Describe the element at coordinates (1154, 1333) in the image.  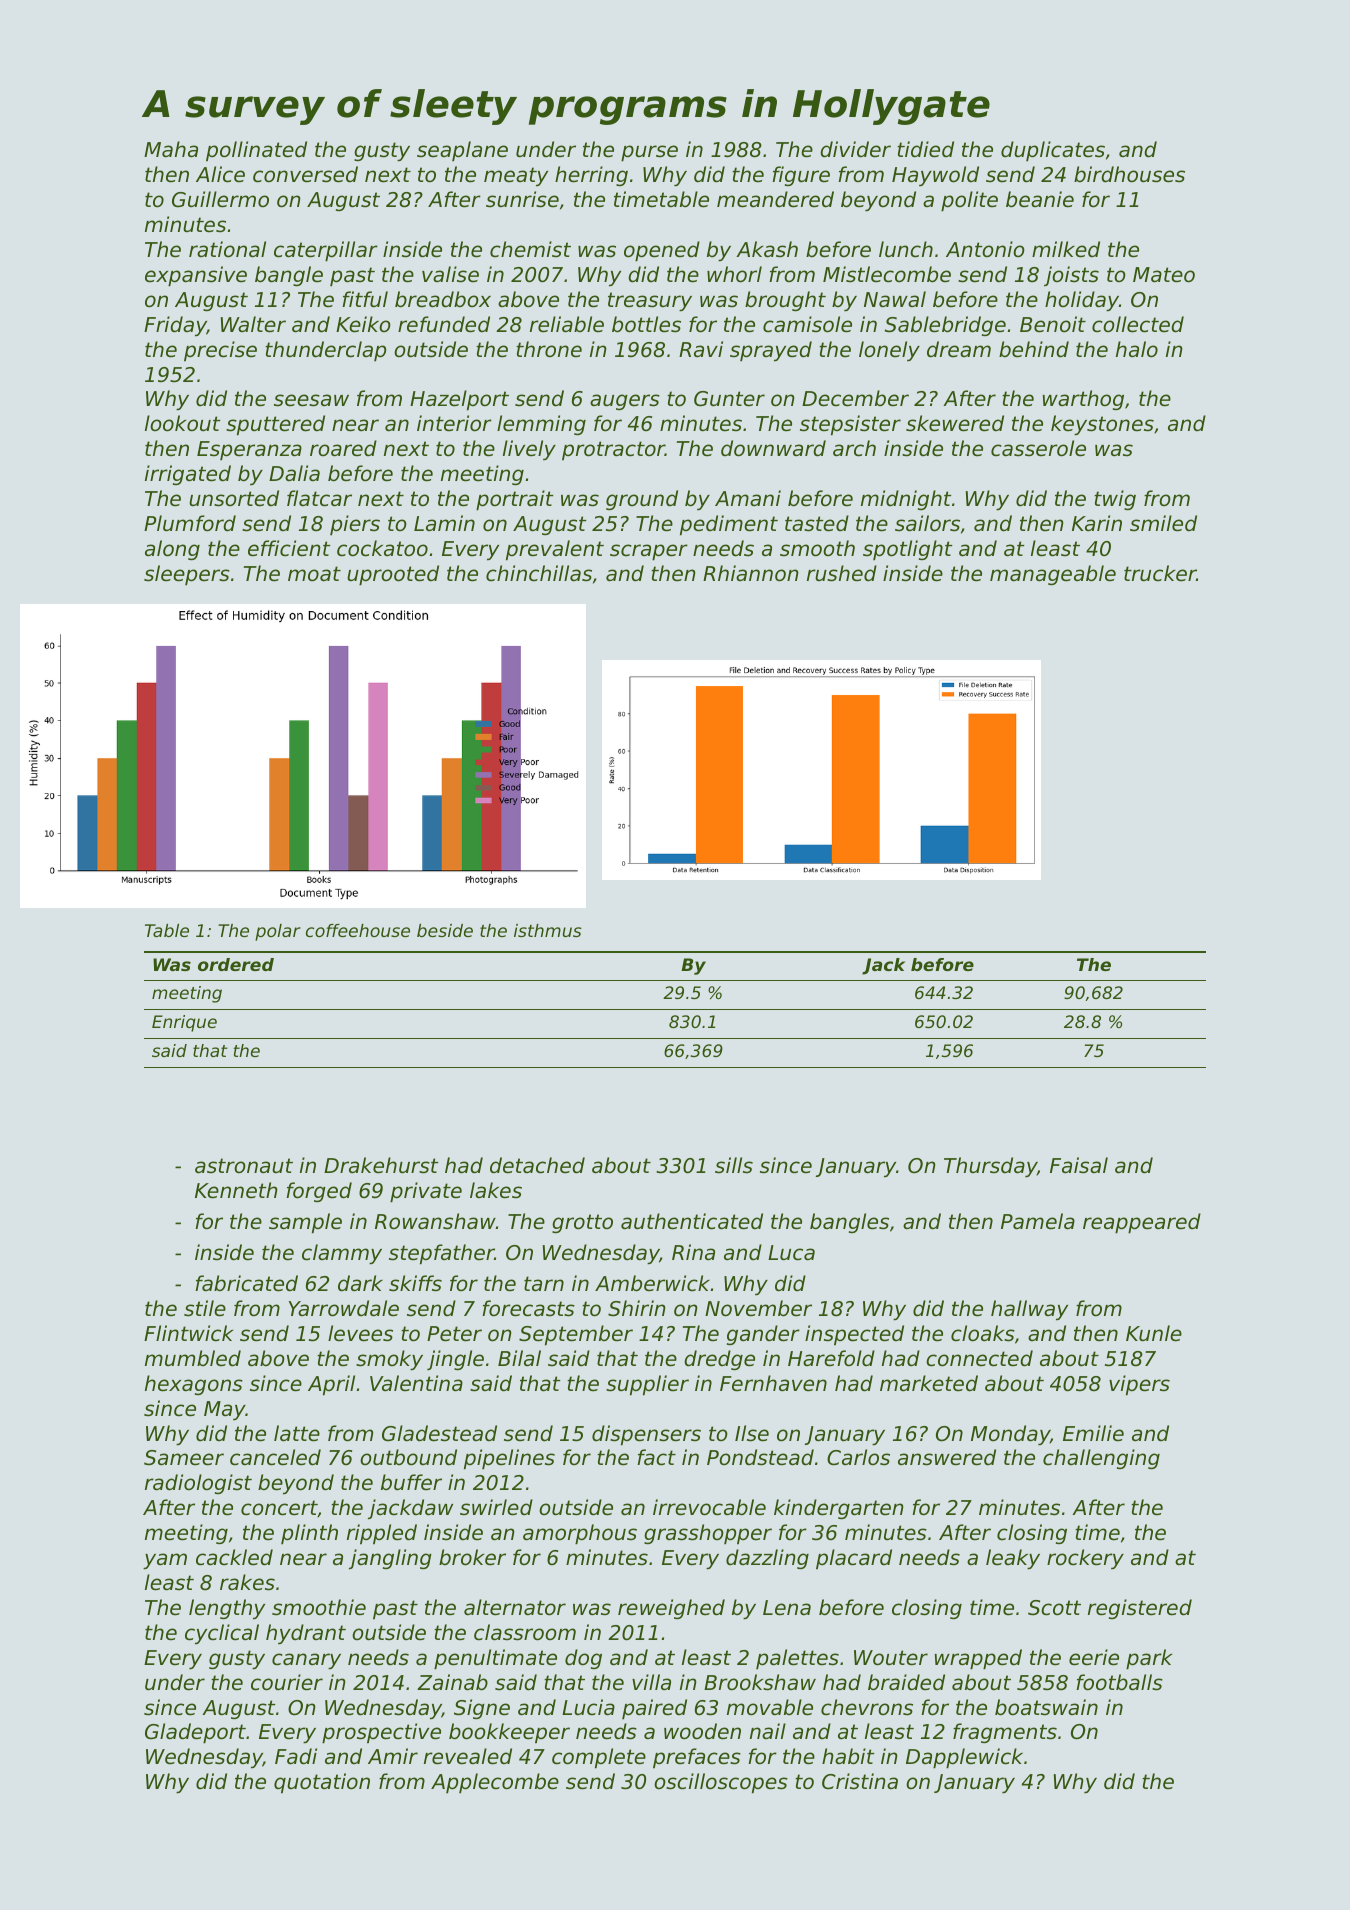
I see `Kunle` at that location.
